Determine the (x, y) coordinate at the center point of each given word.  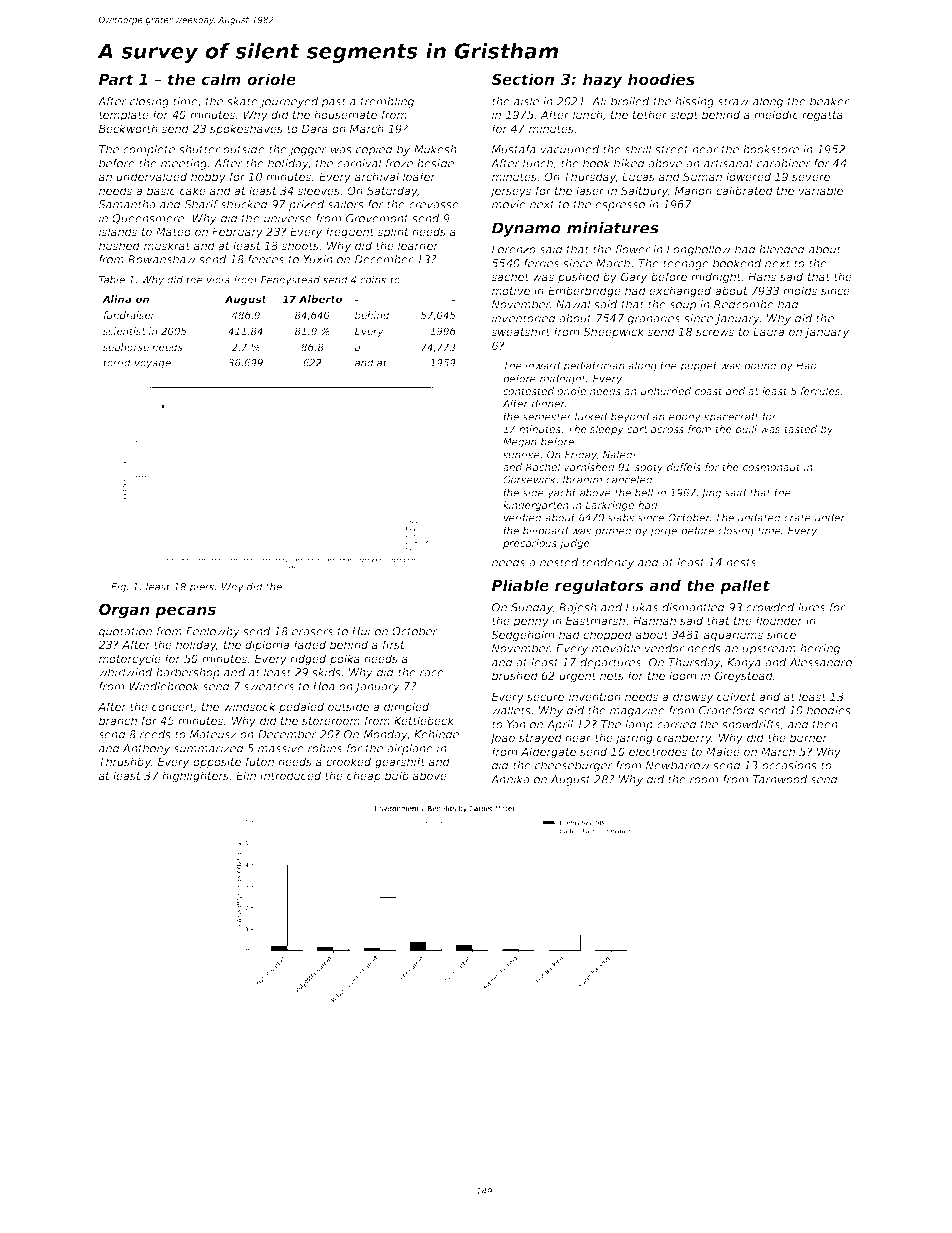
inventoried (524, 318)
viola (218, 279)
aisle (526, 101)
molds (800, 290)
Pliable (520, 585)
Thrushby (125, 763)
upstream (769, 649)
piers (201, 587)
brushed (515, 675)
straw (733, 101)
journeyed (289, 102)
